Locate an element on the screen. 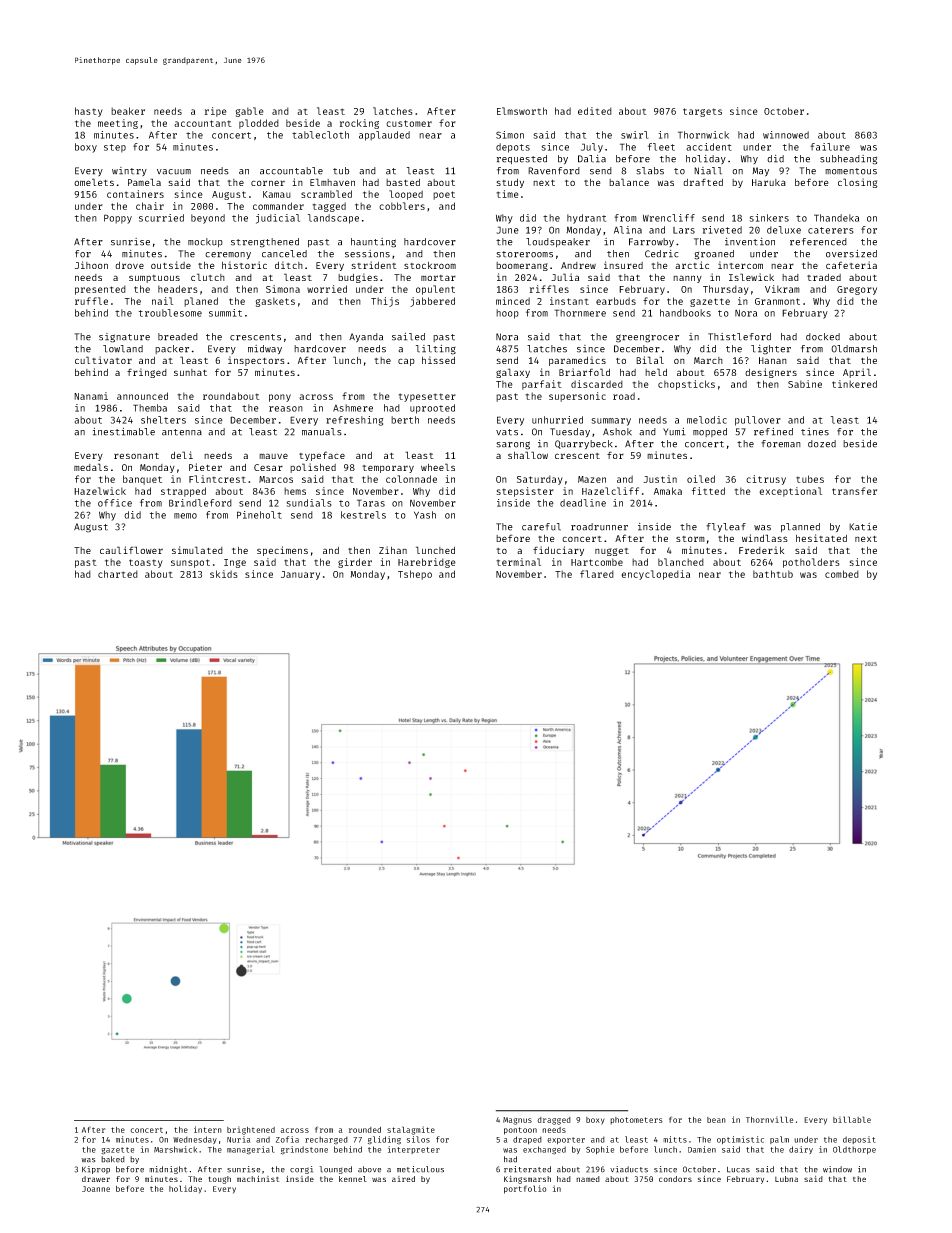  flared is located at coordinates (597, 574).
